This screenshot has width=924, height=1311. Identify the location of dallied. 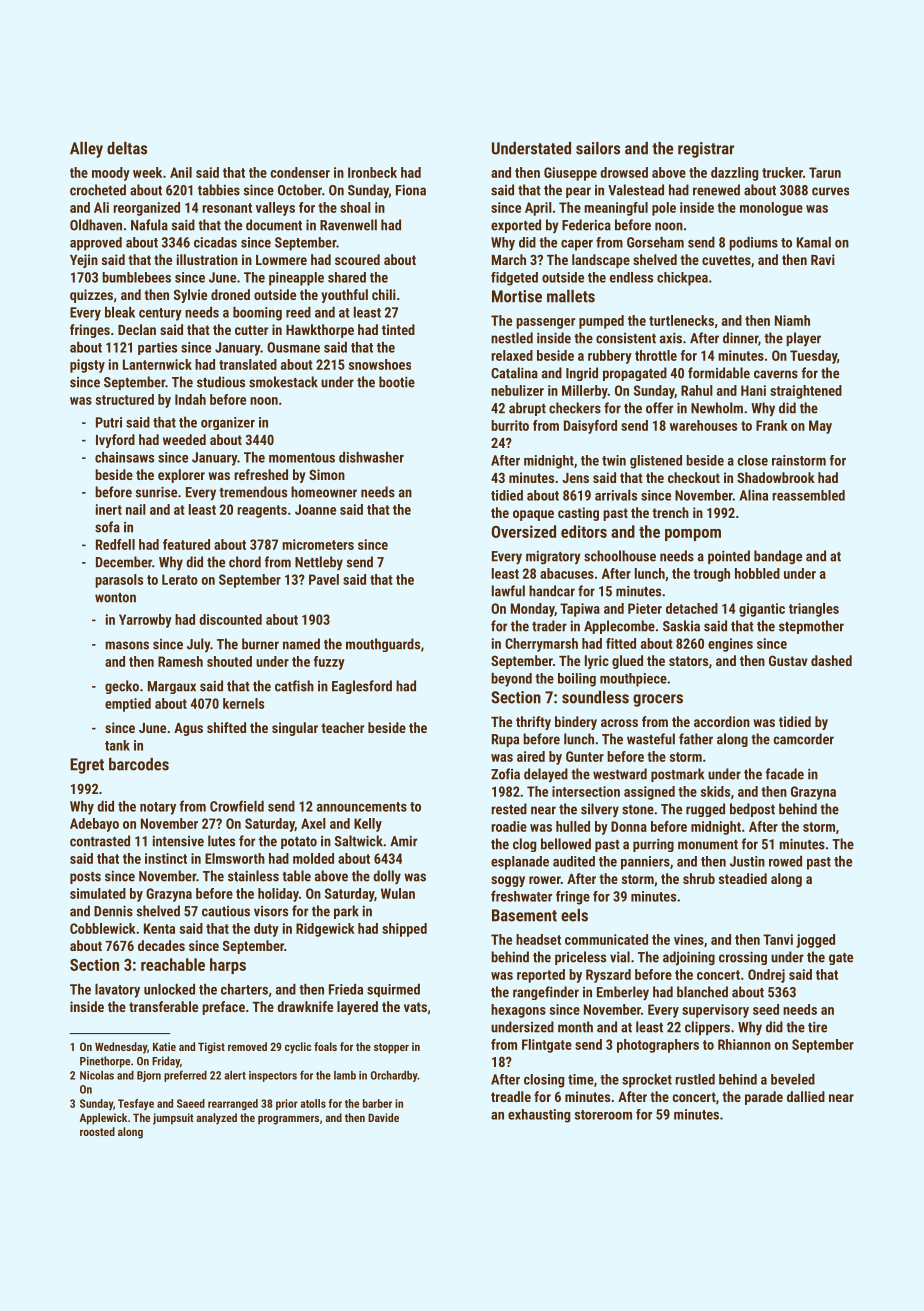
(806, 1096).
